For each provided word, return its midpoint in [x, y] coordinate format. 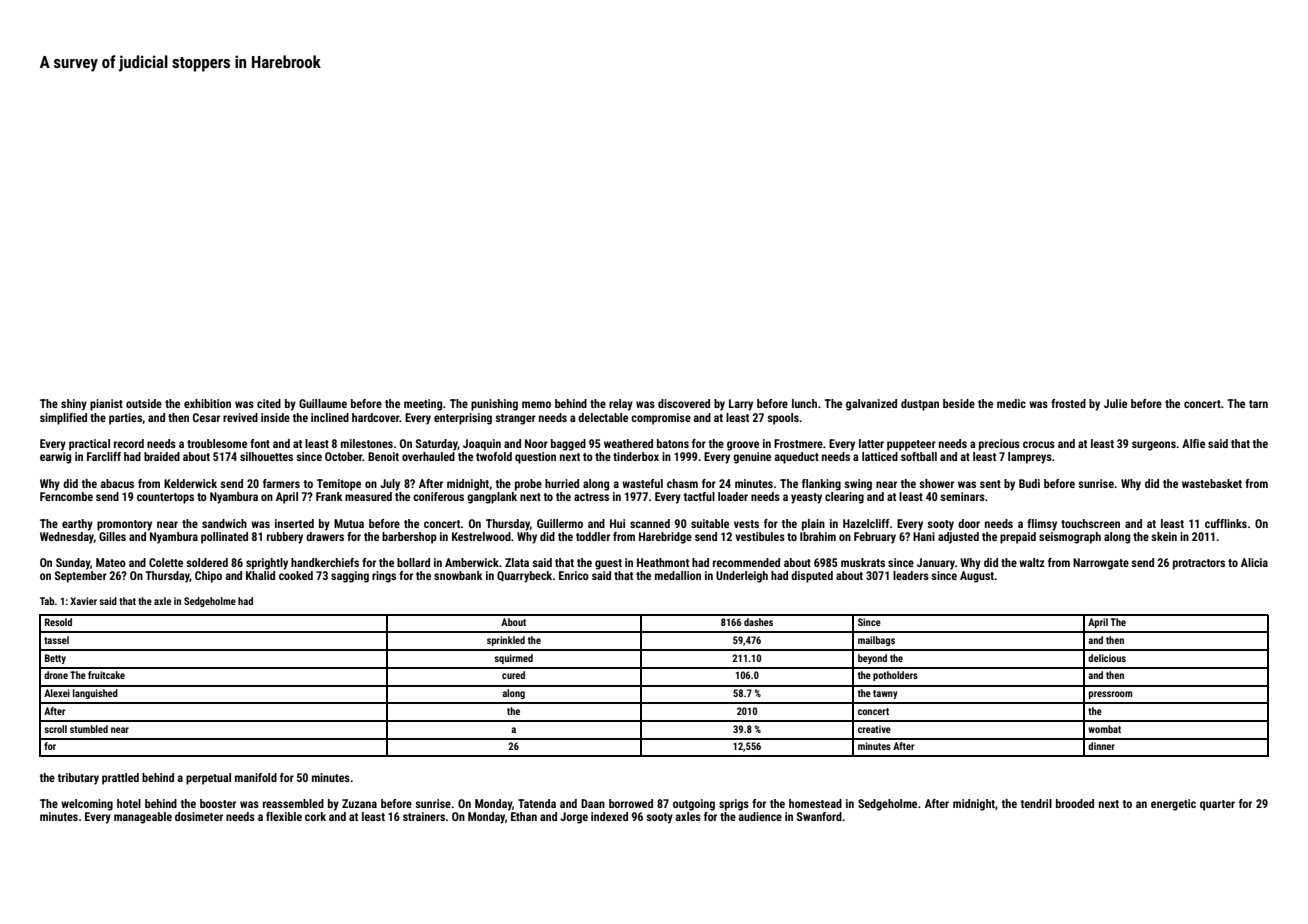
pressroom [1110, 695]
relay [621, 405]
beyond [872, 659]
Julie [1115, 403]
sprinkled [506, 641]
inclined [330, 417]
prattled [120, 779]
